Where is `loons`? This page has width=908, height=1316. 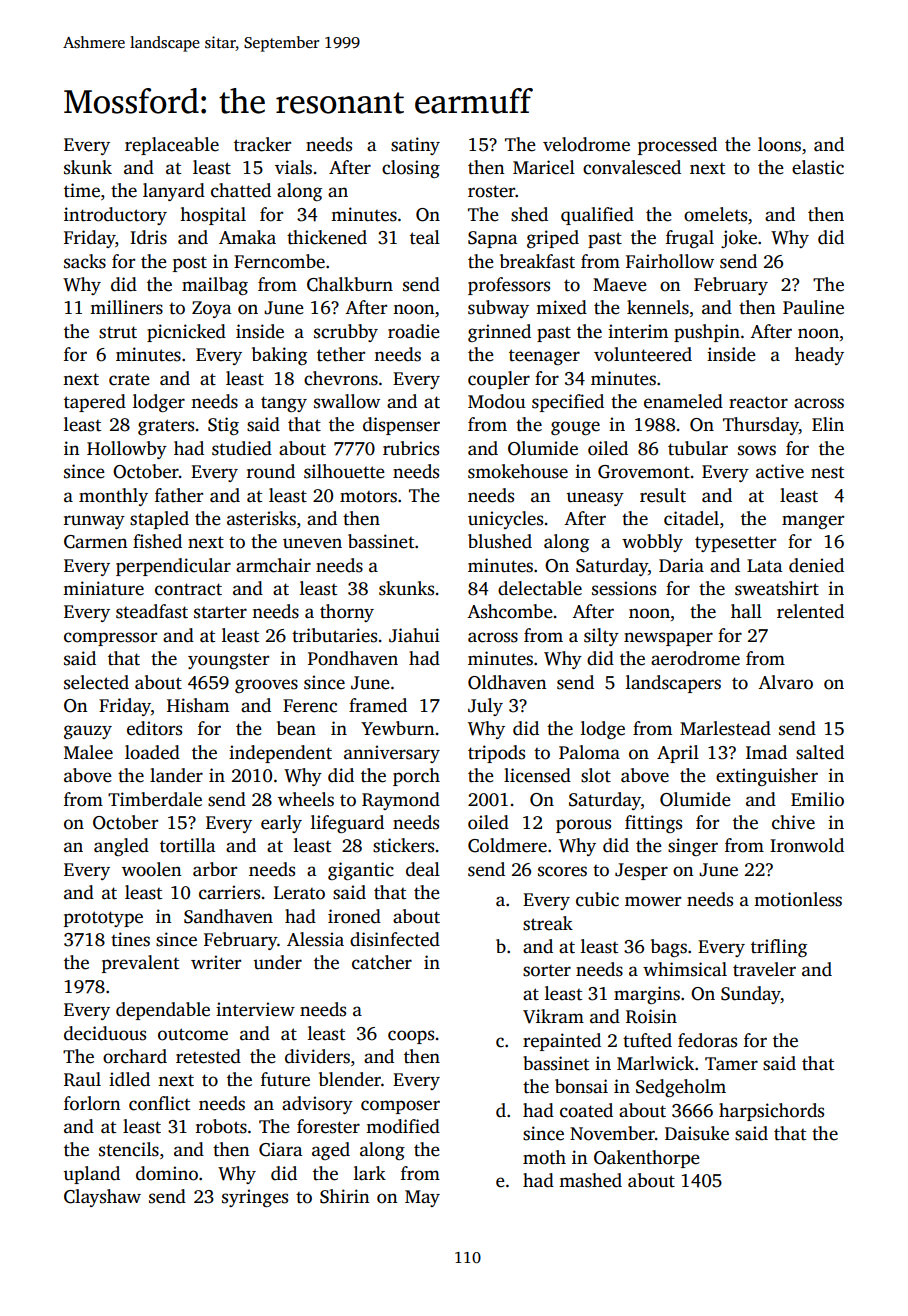 loons is located at coordinates (779, 144).
